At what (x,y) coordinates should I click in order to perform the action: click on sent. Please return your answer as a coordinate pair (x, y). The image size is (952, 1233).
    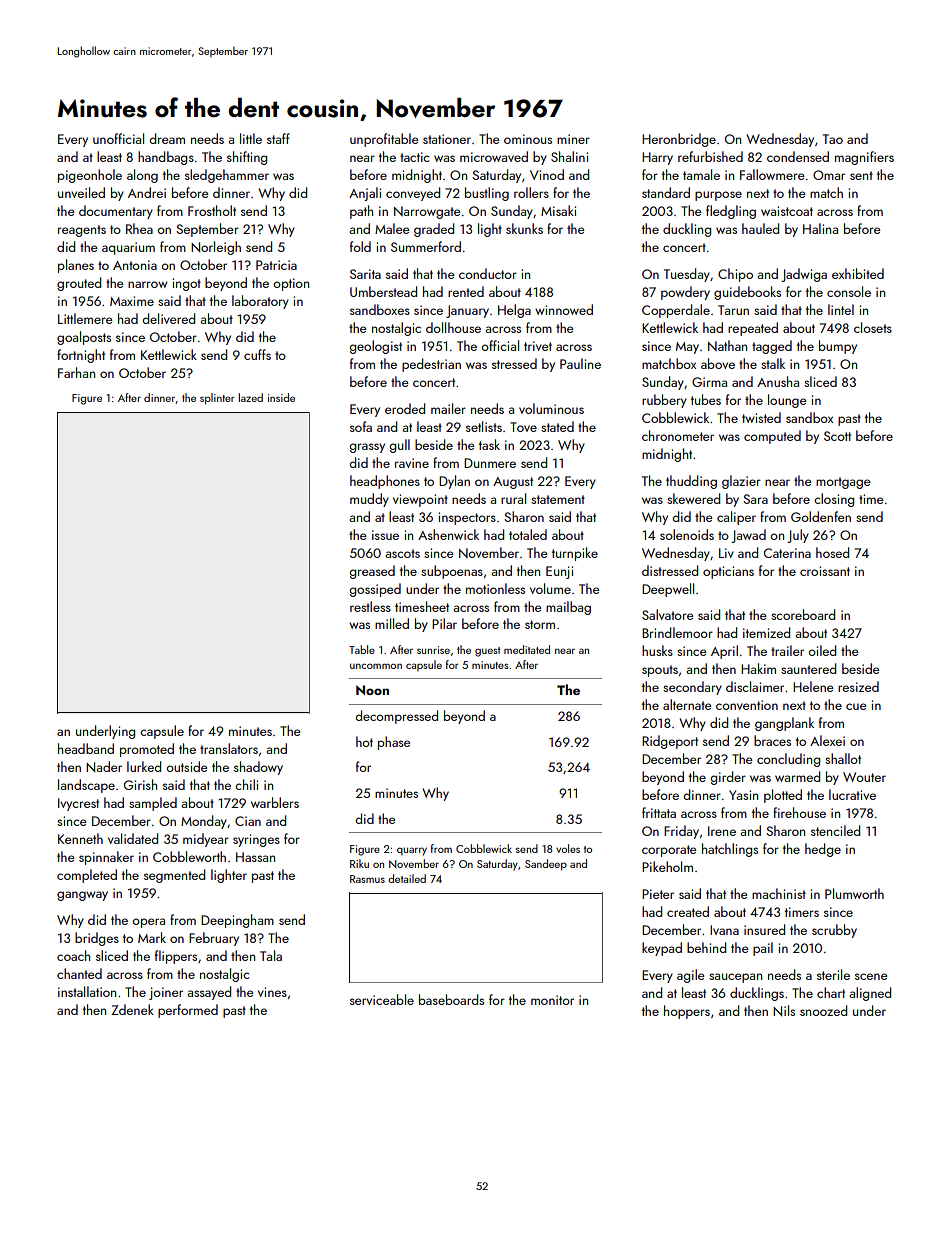
    Looking at the image, I should click on (861, 175).
